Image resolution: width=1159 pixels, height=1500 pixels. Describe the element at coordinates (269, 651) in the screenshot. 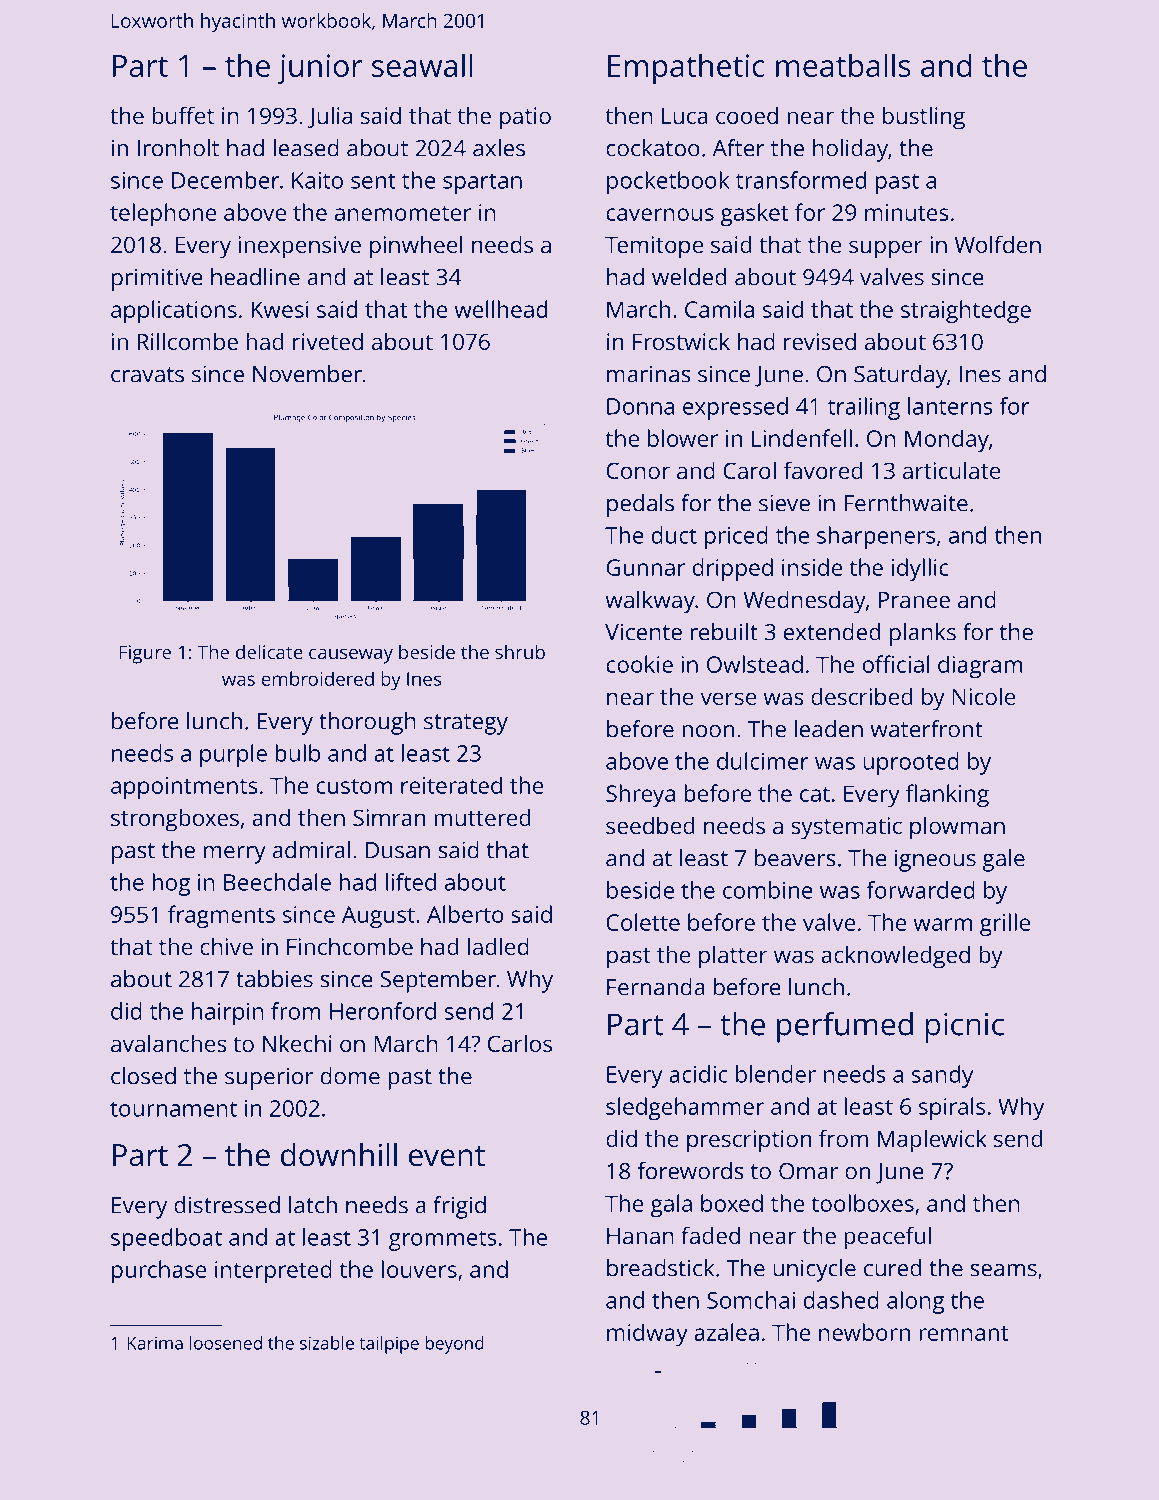

I see `delicate` at that location.
